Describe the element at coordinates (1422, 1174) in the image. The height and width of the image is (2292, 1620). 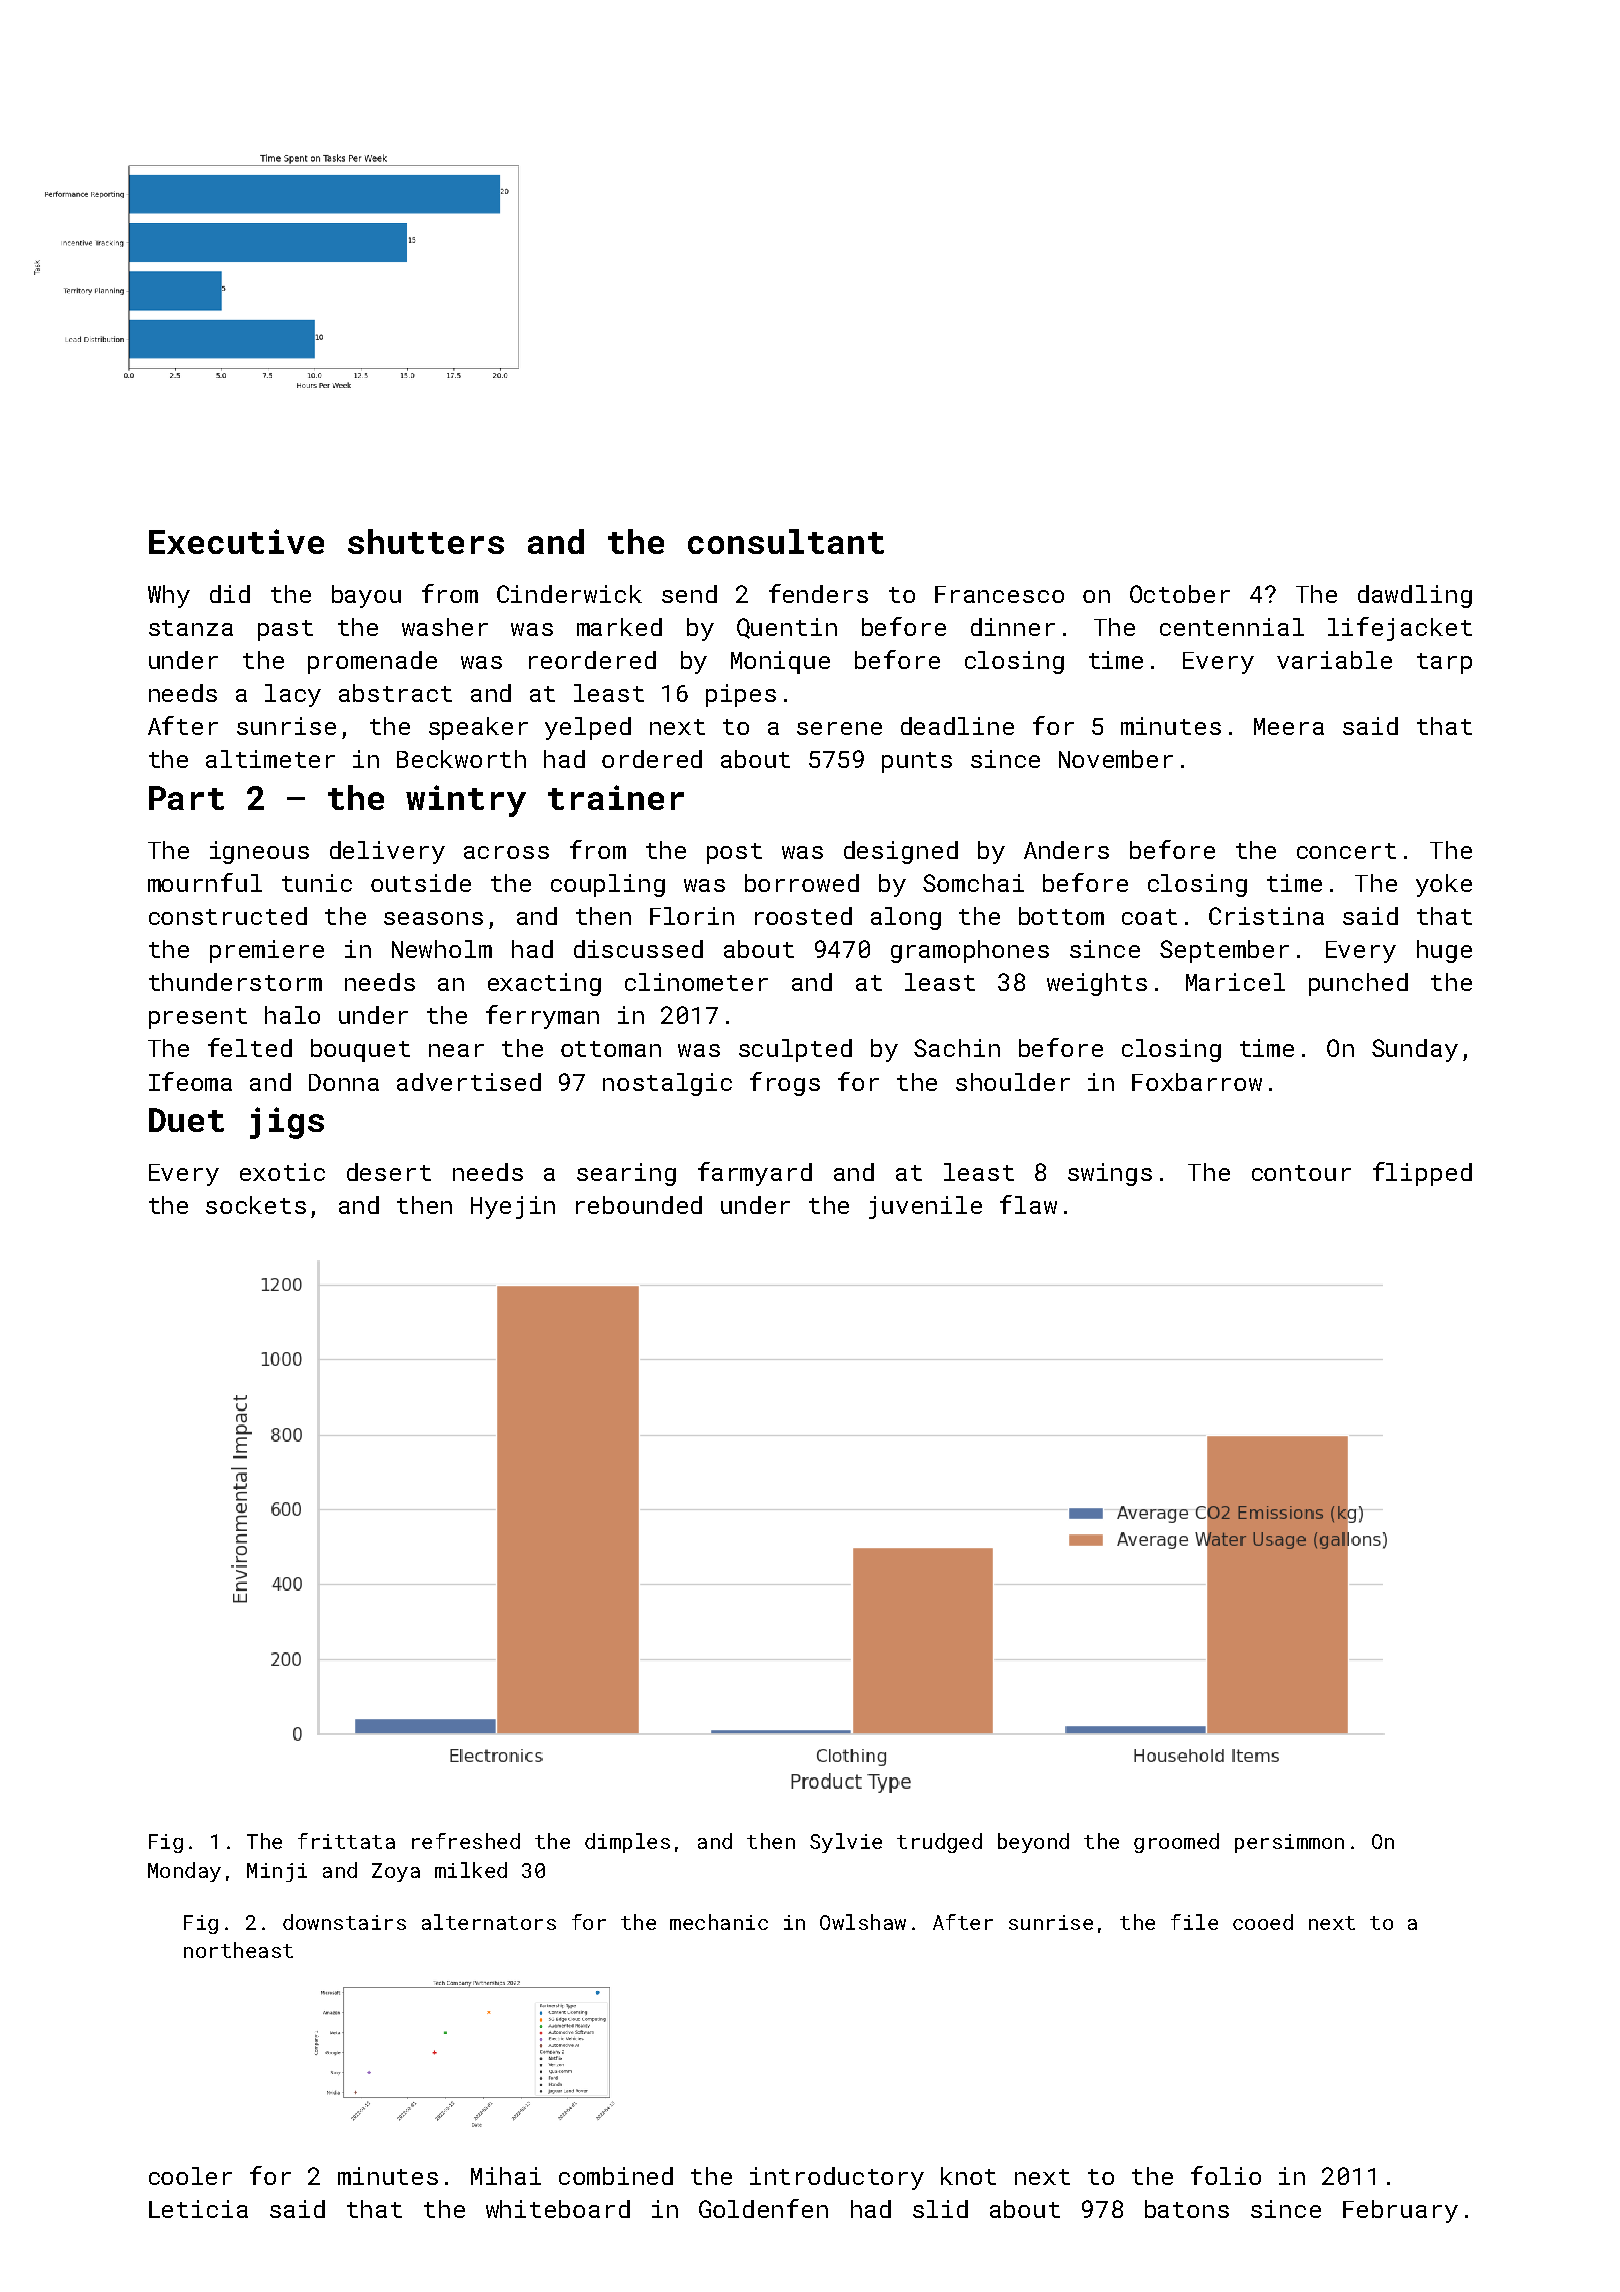
I see `flipped` at that location.
